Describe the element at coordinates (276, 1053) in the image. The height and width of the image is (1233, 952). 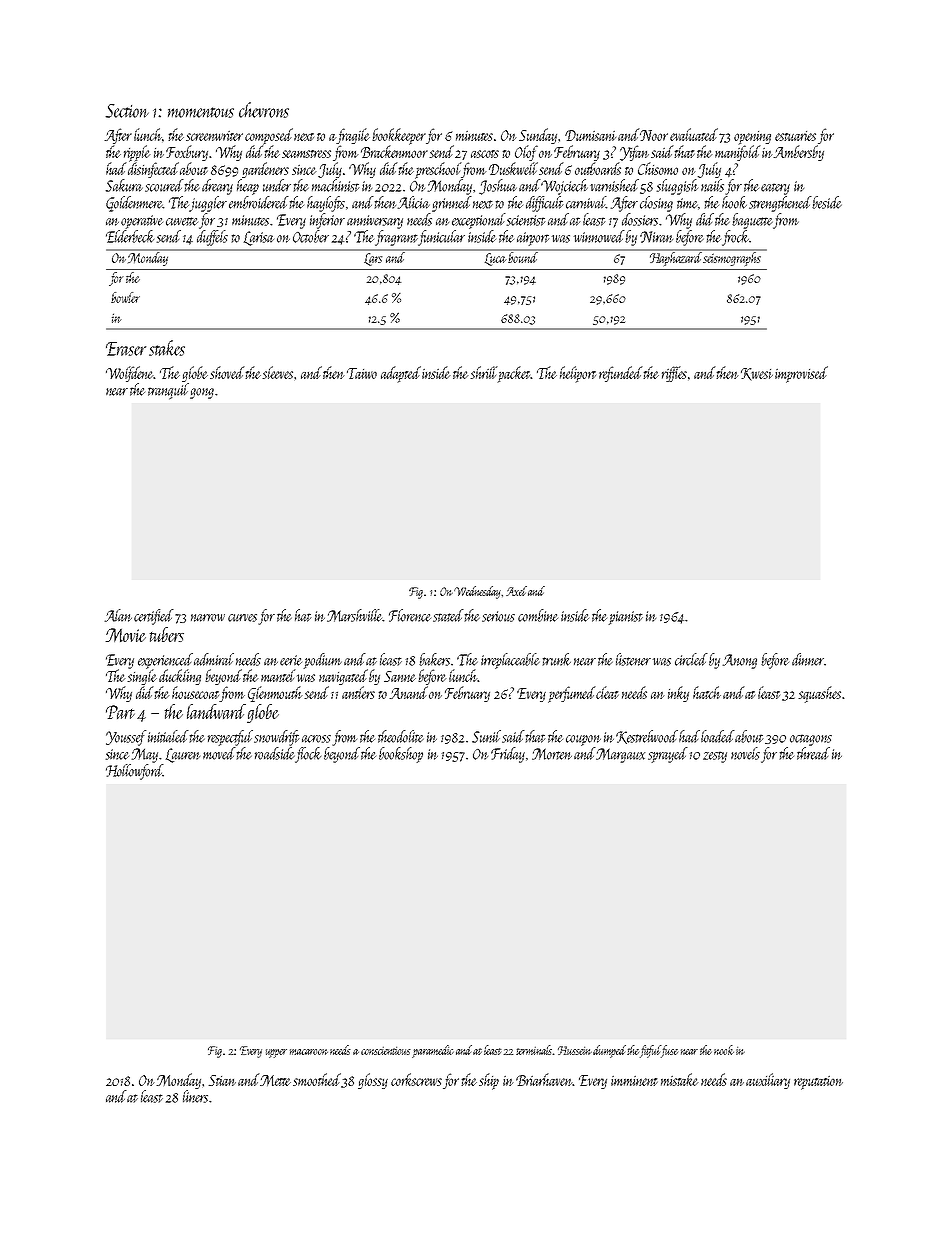
I see `upper` at that location.
